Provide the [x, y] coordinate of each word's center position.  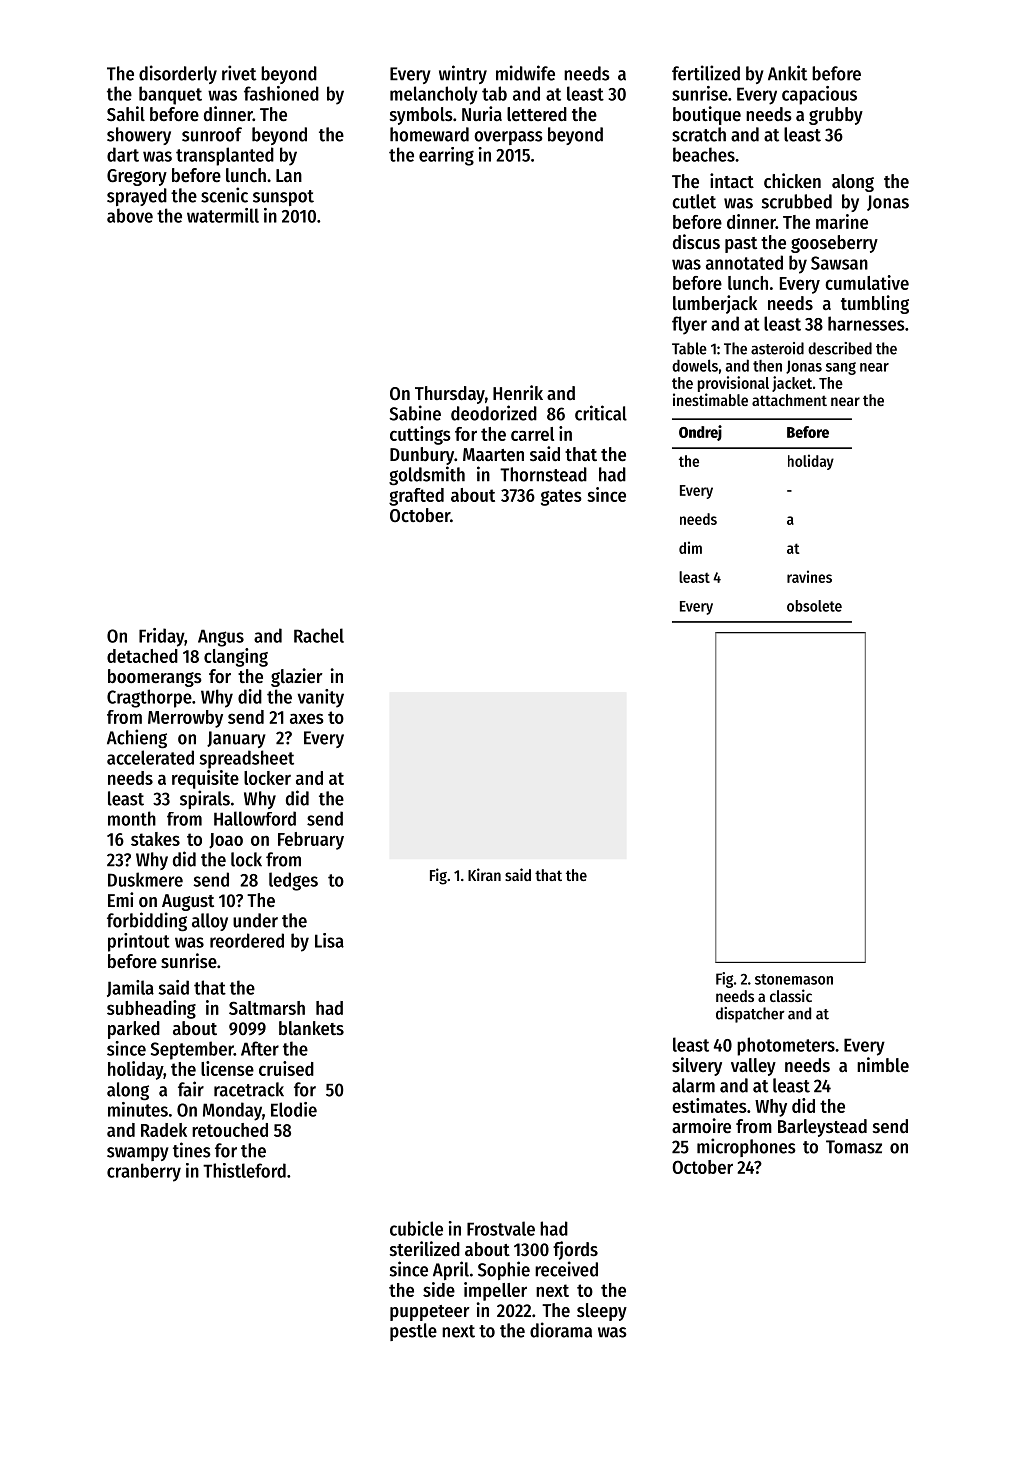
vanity [321, 698]
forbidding [147, 922]
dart [123, 154]
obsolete [814, 606]
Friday [161, 637]
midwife [525, 73]
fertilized [706, 73]
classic [791, 995]
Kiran [484, 874]
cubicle [416, 1228]
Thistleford [244, 1170]
